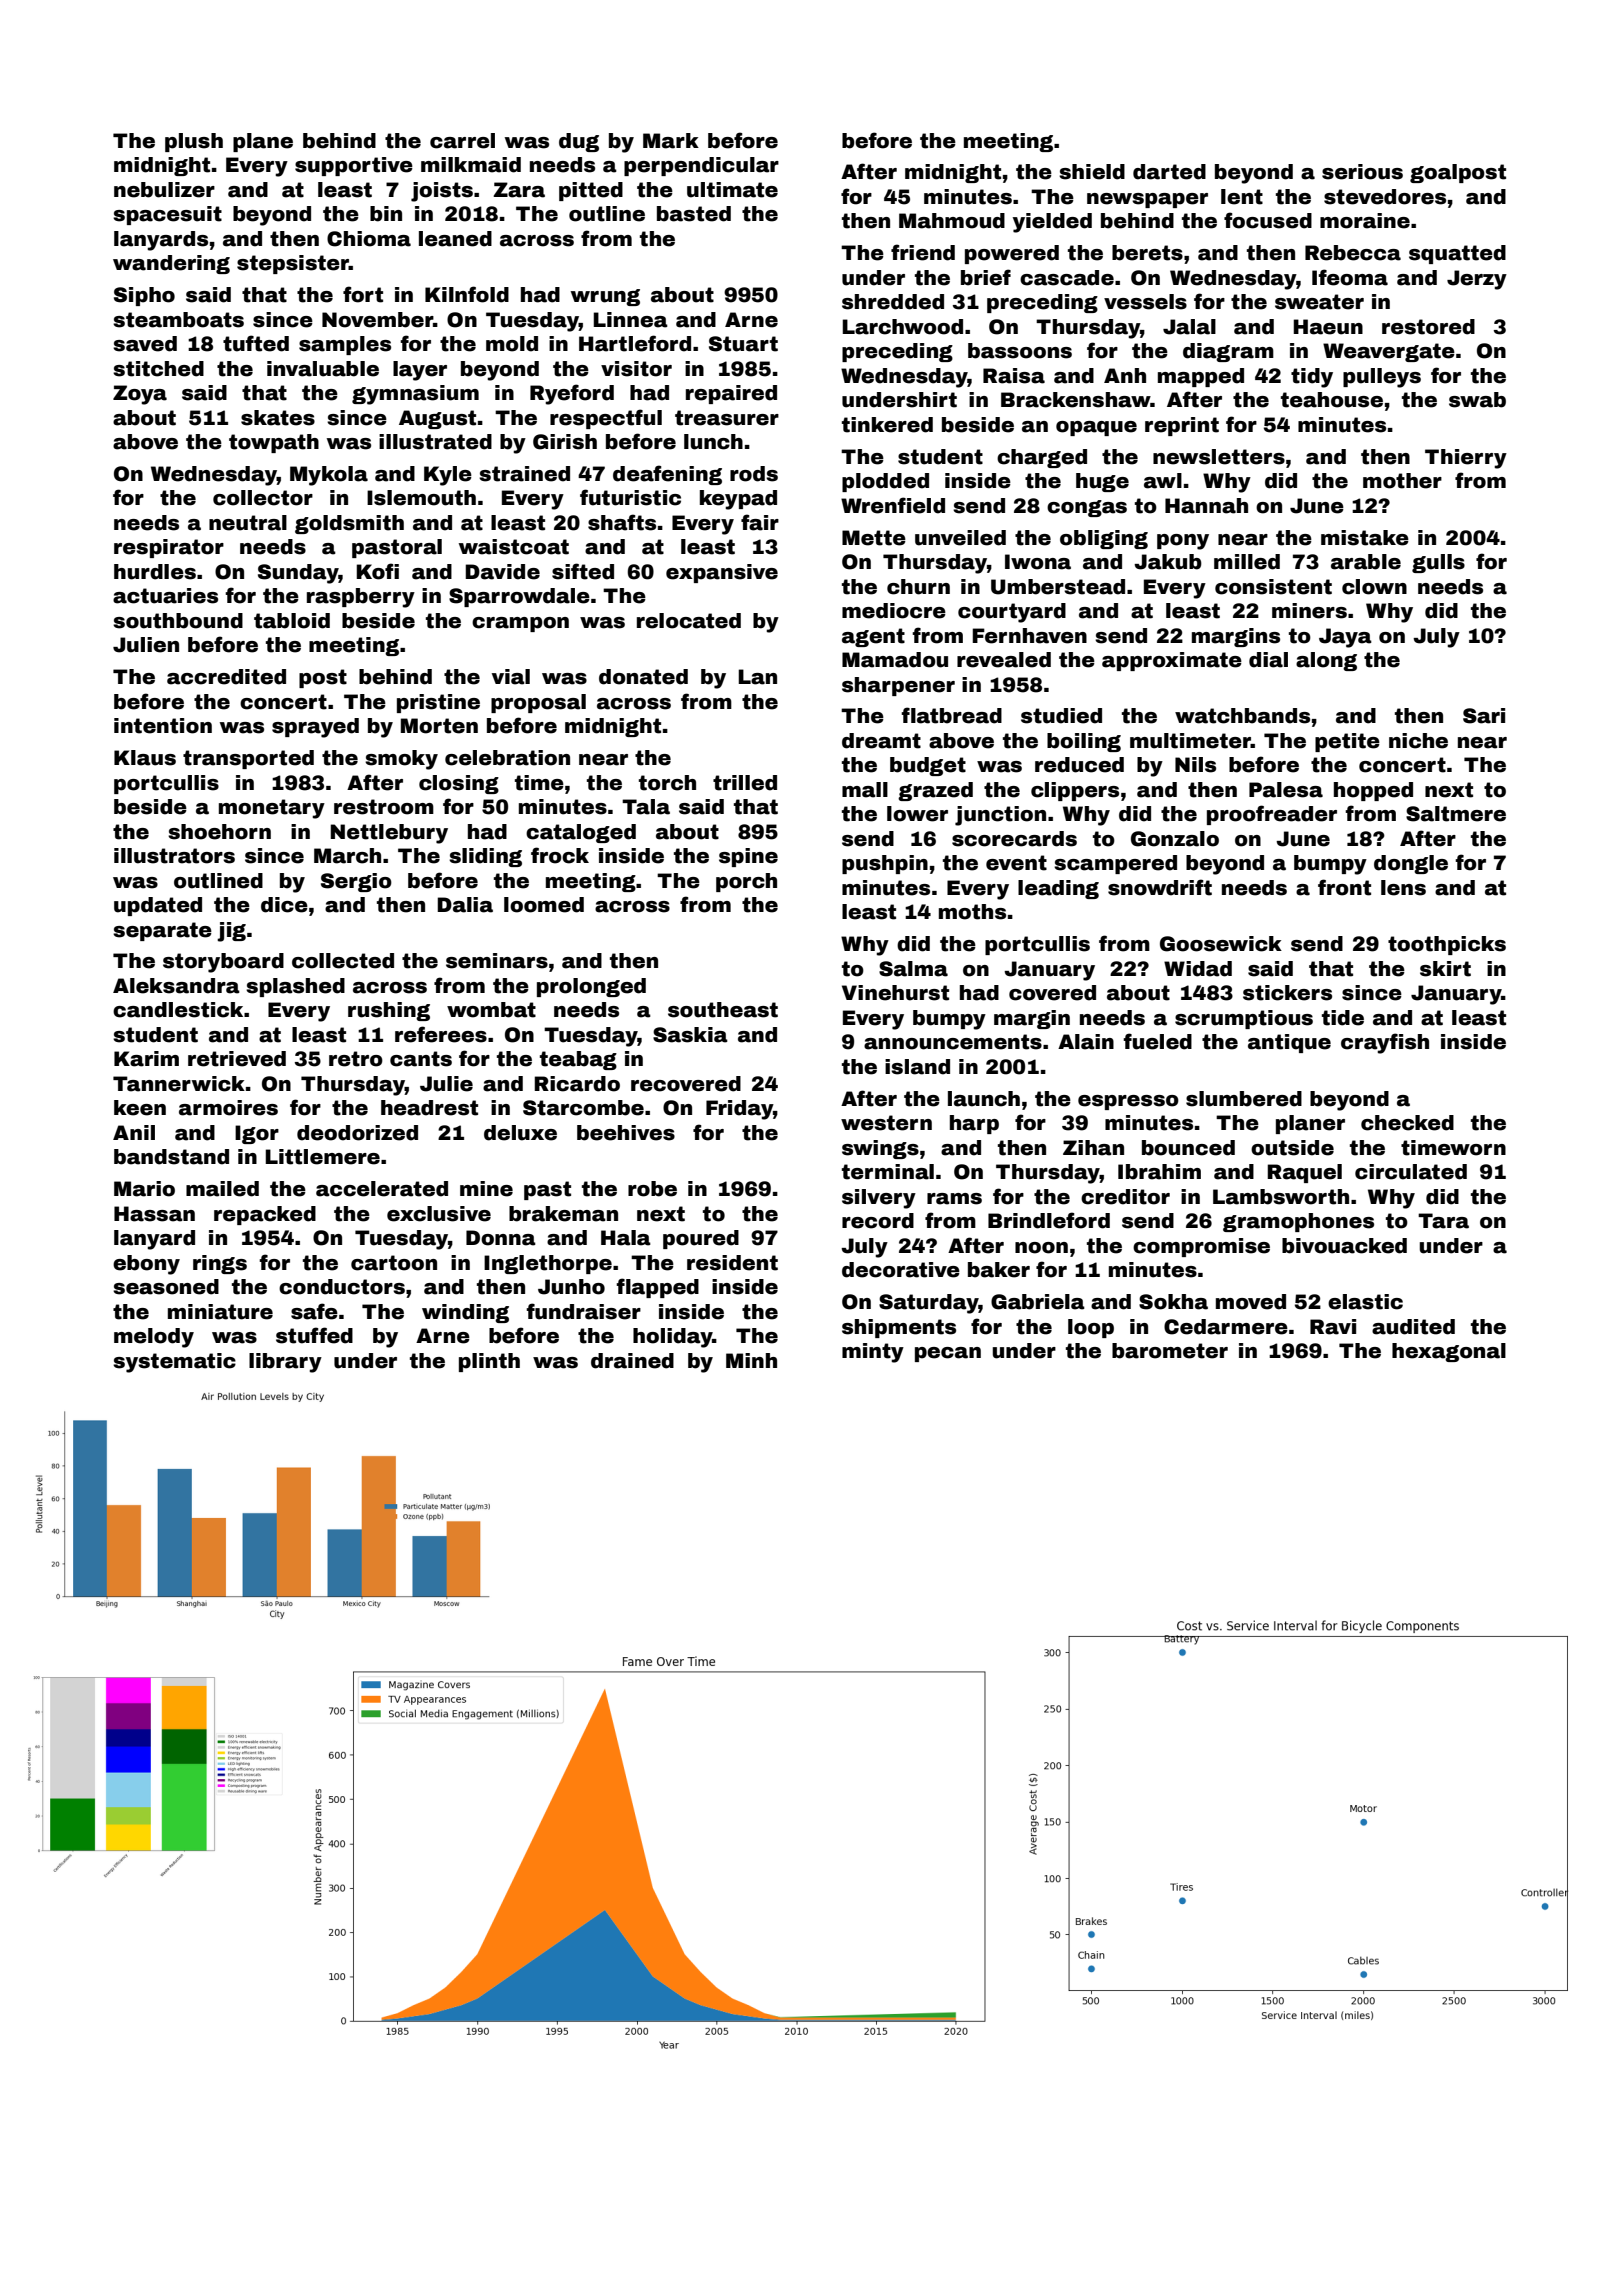 This screenshot has height=2292, width=1620. What do you see at coordinates (1244, 1099) in the screenshot?
I see `slumbered` at bounding box center [1244, 1099].
